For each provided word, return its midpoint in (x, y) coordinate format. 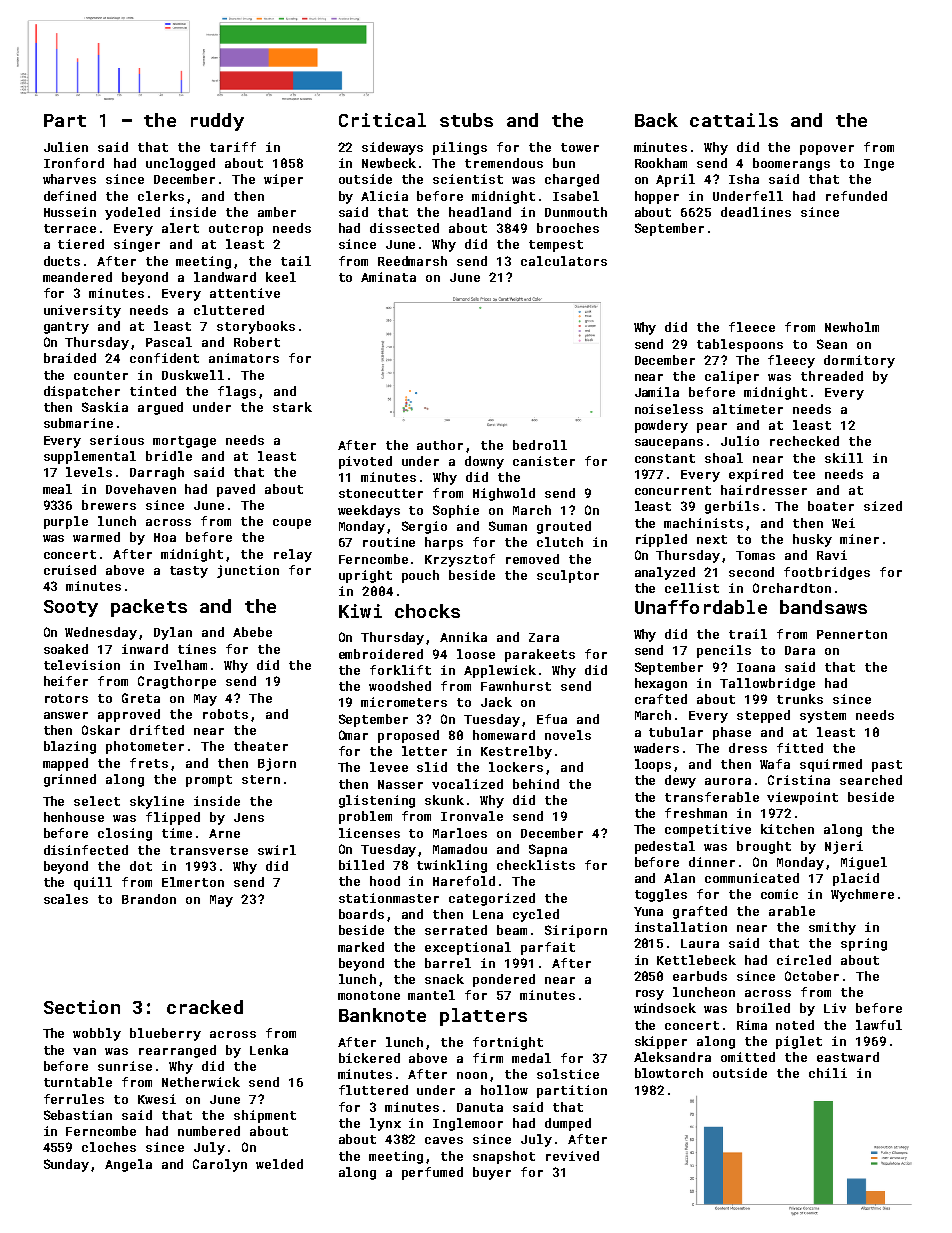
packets (149, 608)
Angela (128, 1165)
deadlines (756, 212)
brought (764, 847)
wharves (69, 179)
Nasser (400, 784)
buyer (492, 1173)
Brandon (149, 899)
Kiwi (360, 611)
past (887, 766)
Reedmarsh (412, 261)
